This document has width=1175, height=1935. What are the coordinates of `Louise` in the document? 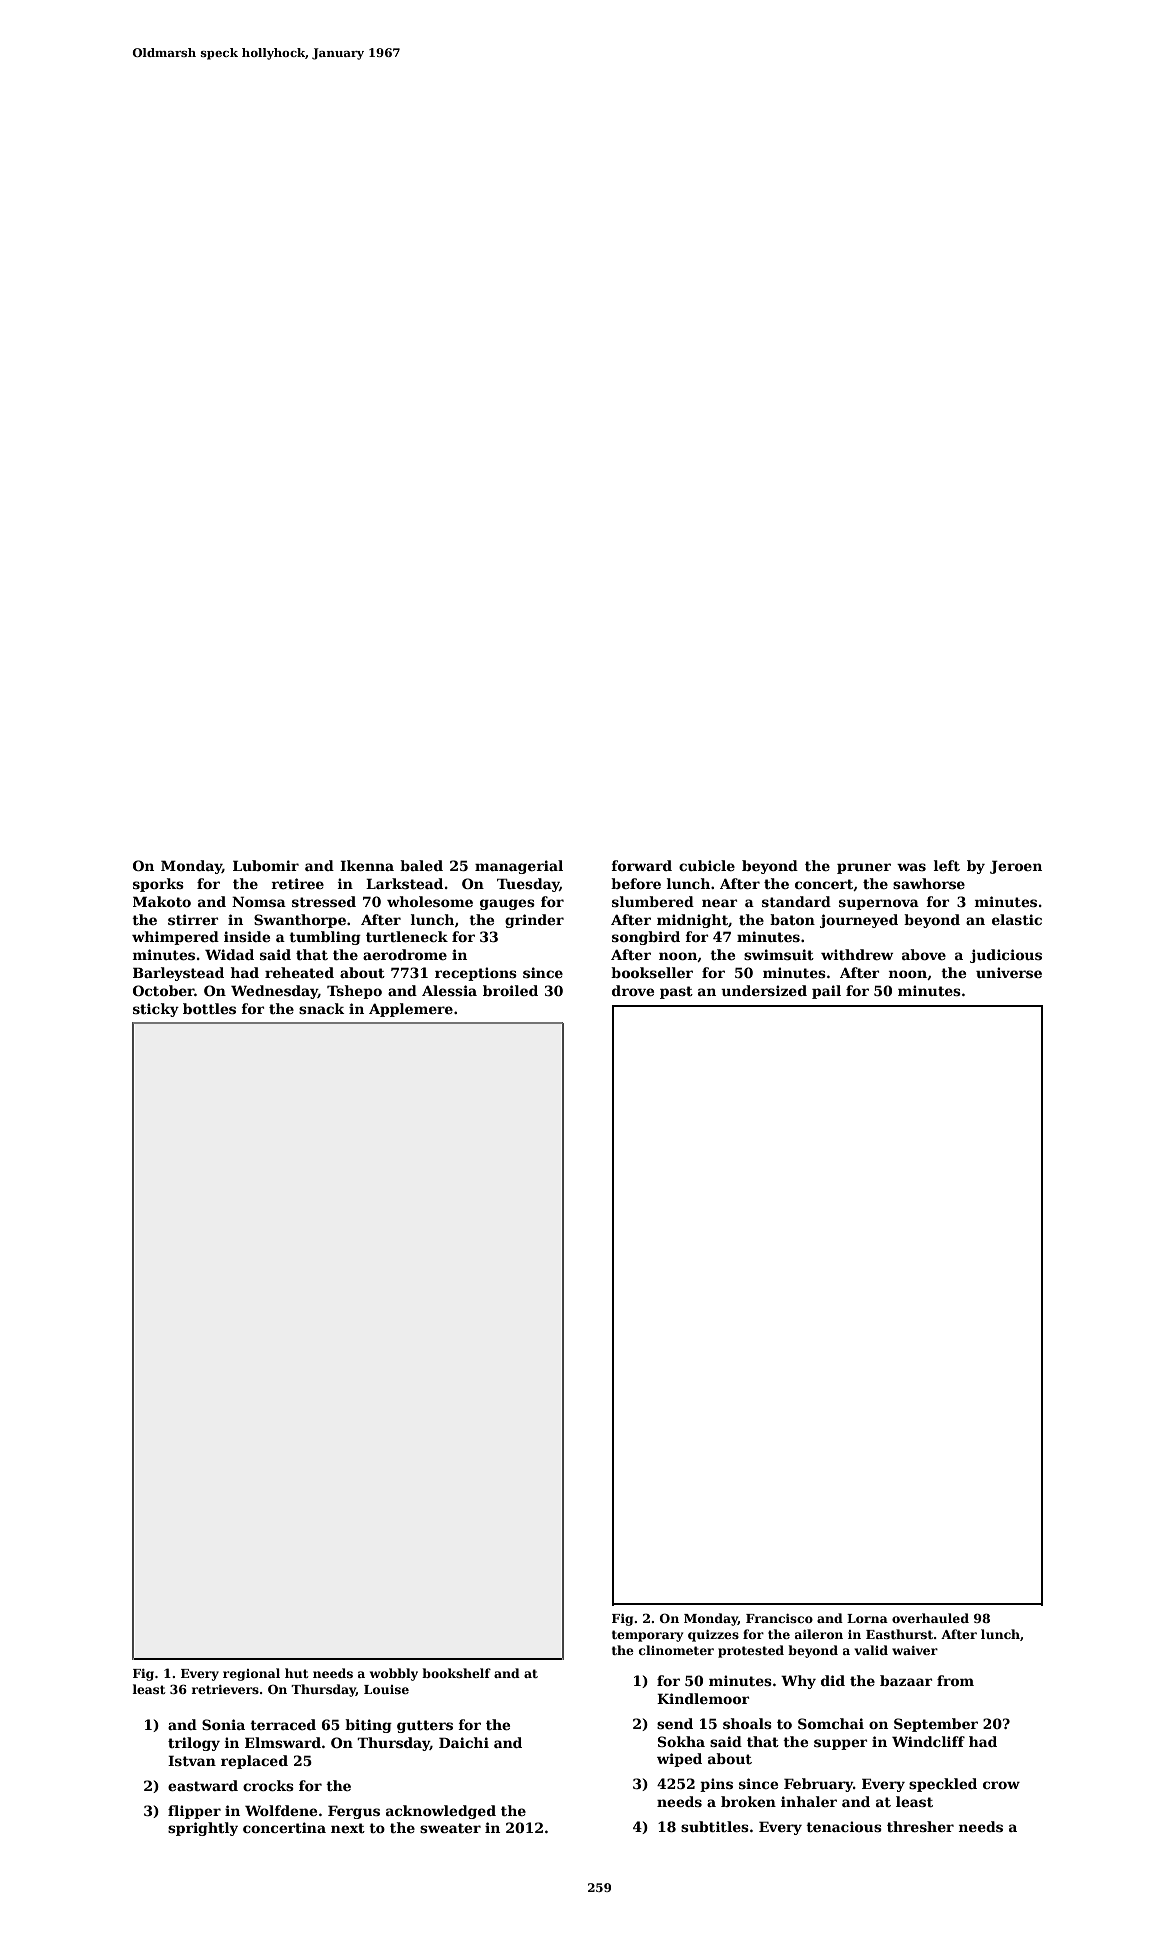 It's located at (386, 1689).
